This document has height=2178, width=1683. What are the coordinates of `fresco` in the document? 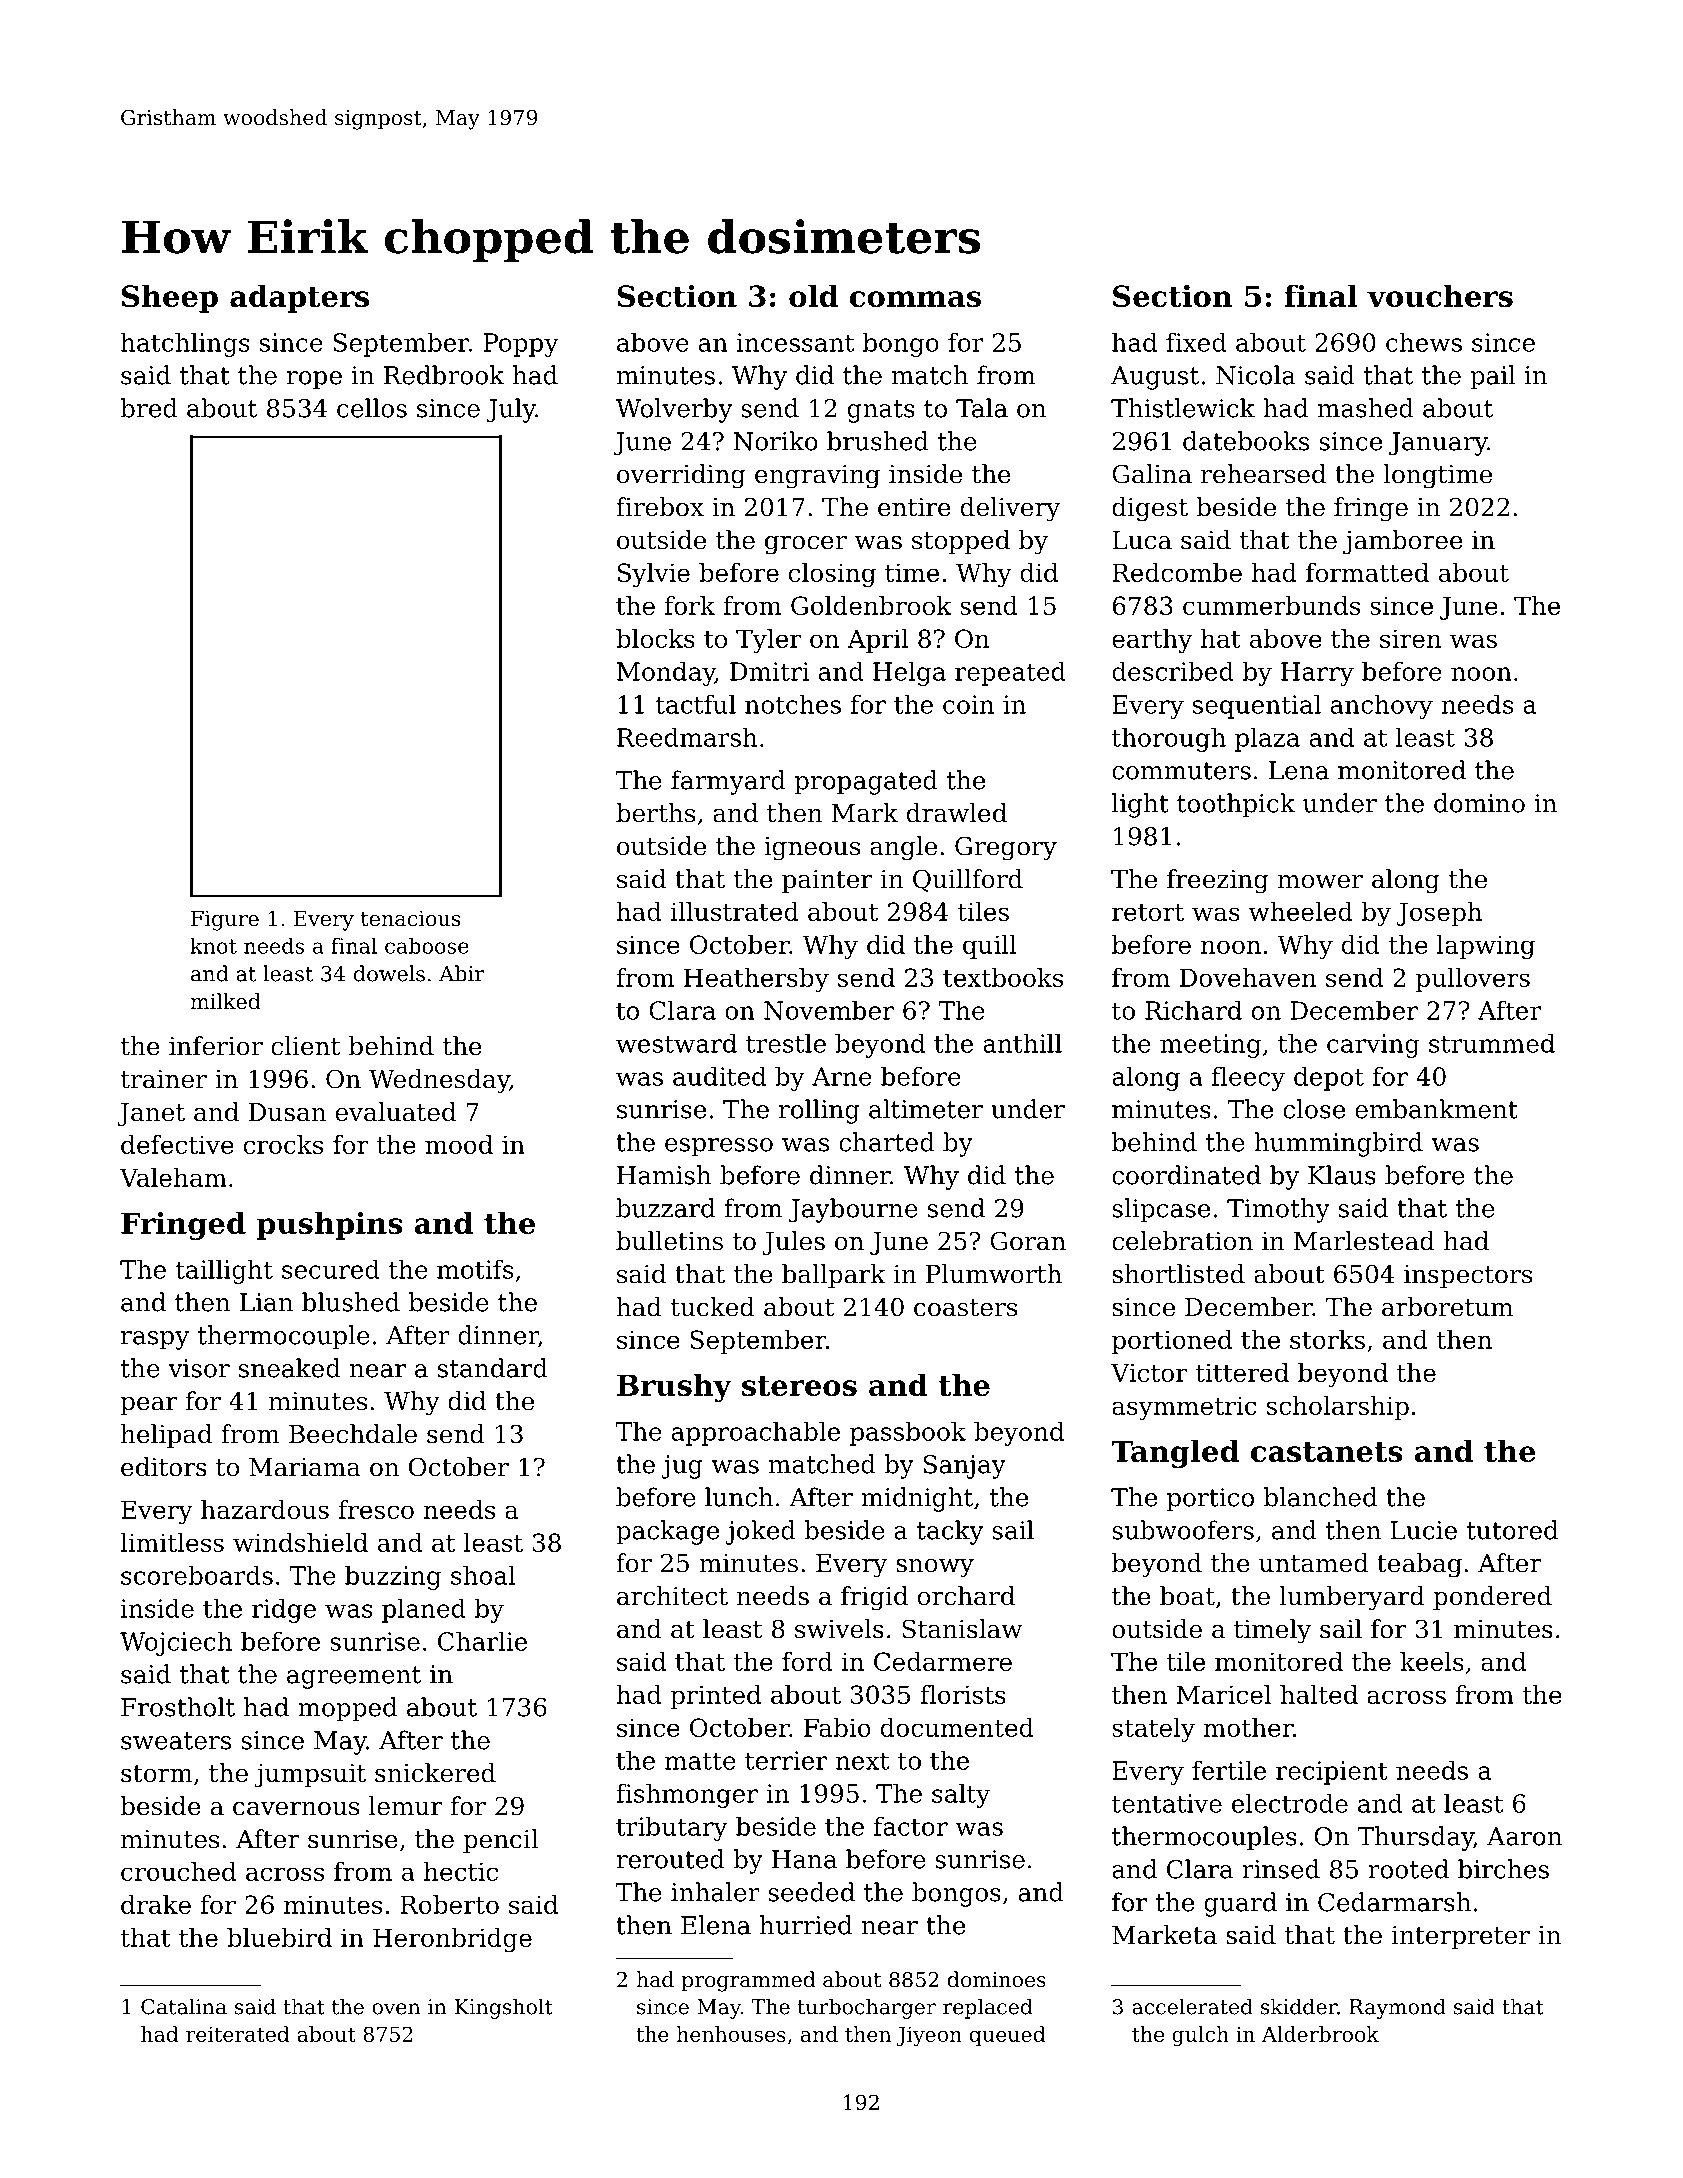 It's located at (376, 1509).
